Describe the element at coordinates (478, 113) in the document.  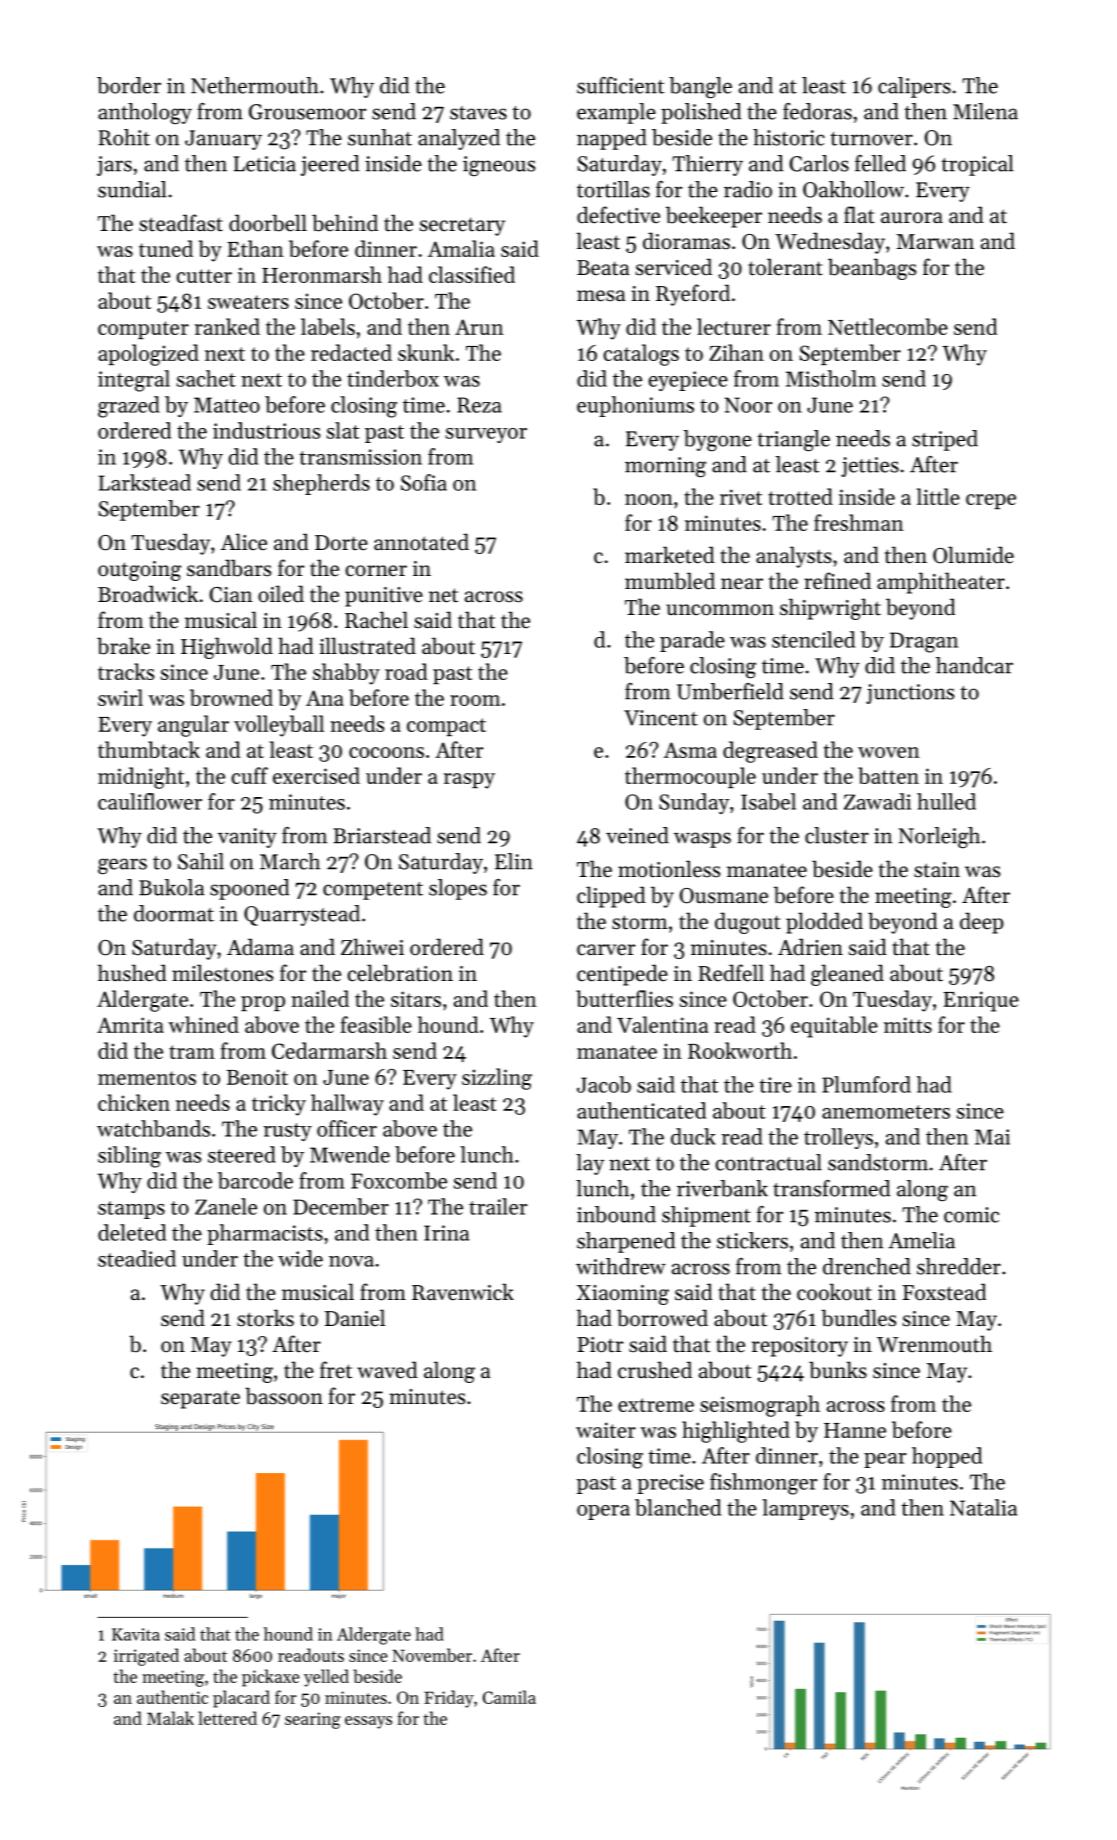
I see `staves` at that location.
